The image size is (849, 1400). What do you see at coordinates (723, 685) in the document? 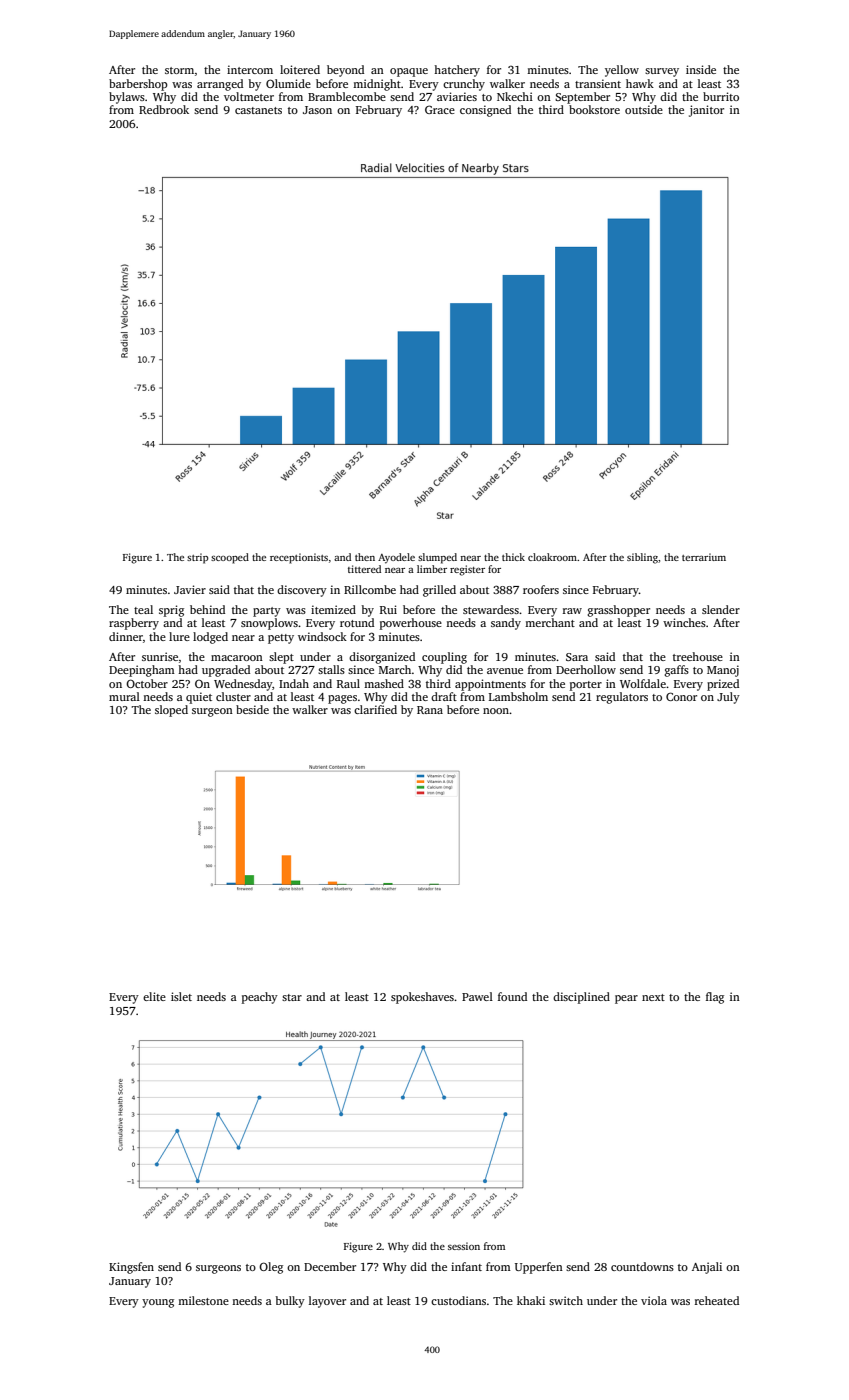
I see `prized` at bounding box center [723, 685].
